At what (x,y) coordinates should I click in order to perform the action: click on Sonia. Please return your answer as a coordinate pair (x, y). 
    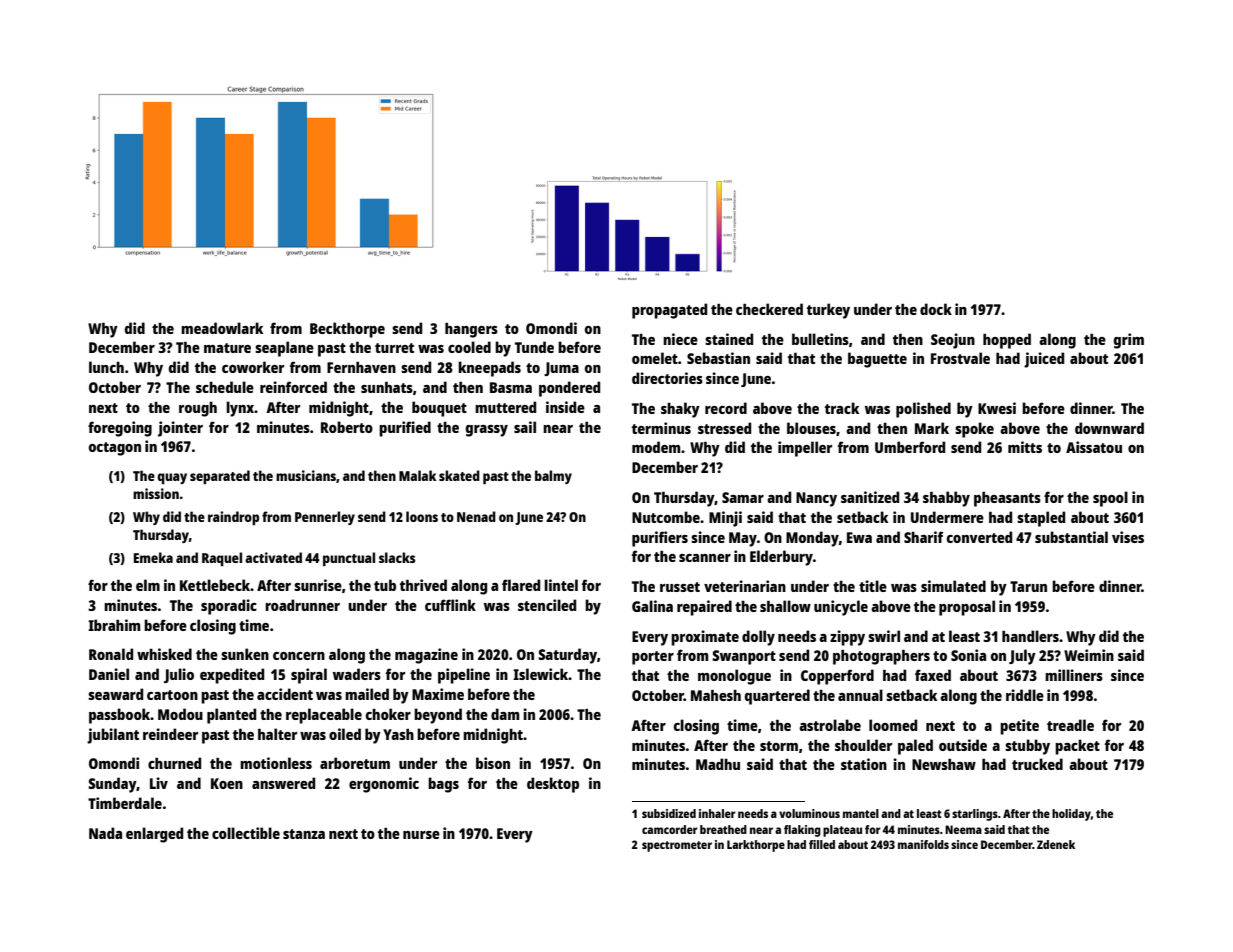
    Looking at the image, I should click on (968, 655).
